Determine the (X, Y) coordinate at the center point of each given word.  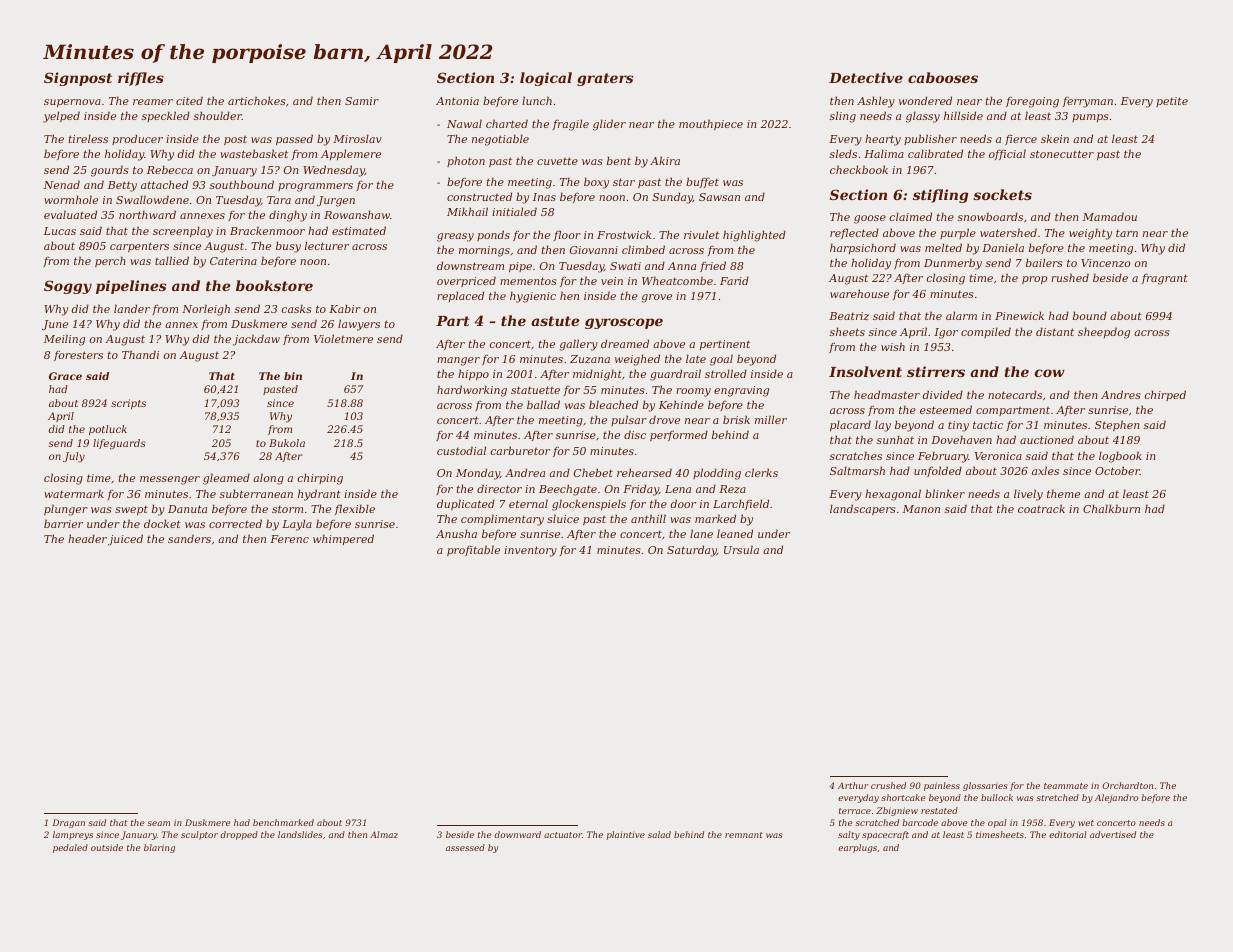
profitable (473, 550)
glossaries (985, 786)
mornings (484, 251)
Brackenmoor (267, 230)
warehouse (859, 293)
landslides (300, 834)
